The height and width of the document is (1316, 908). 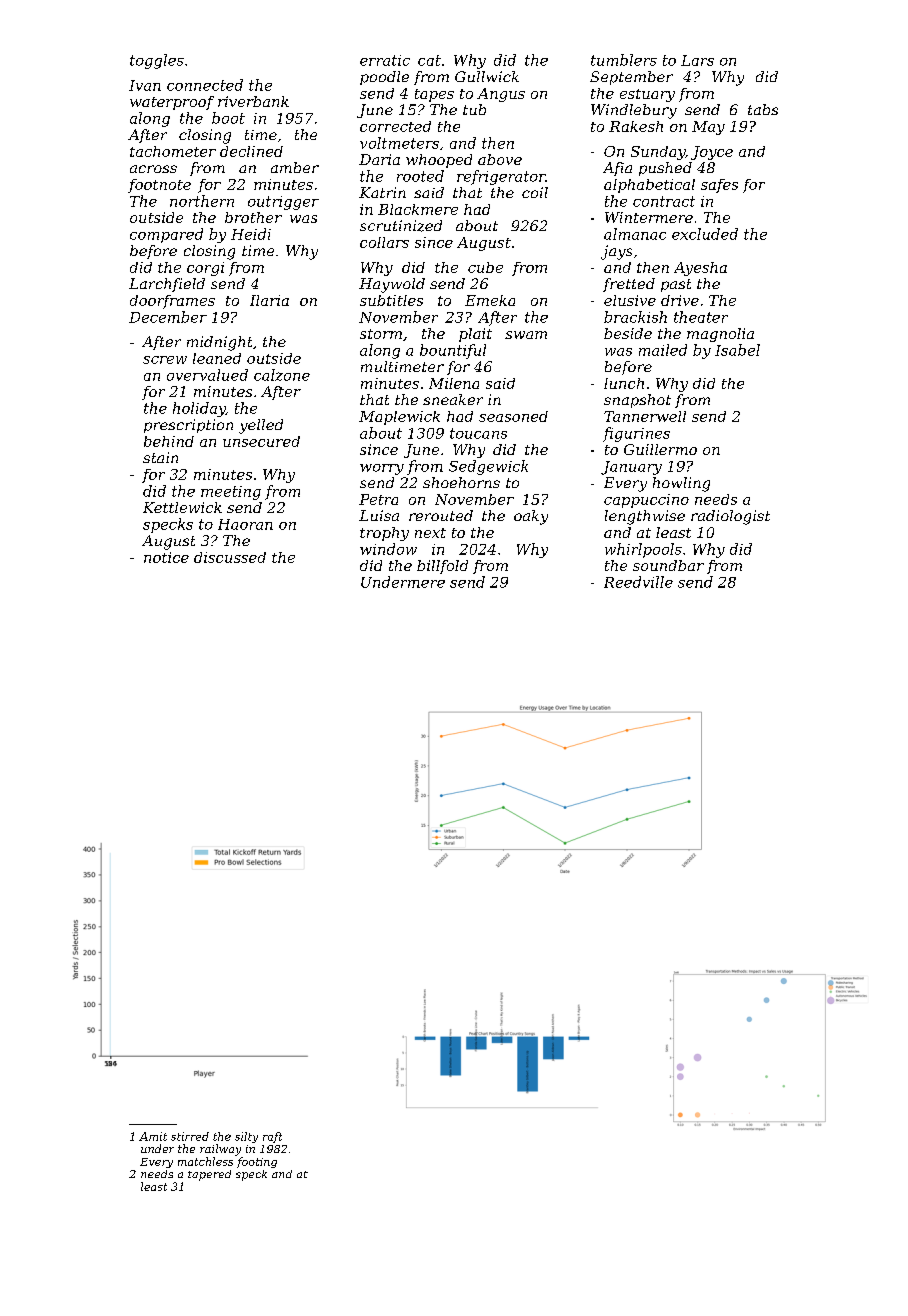 What do you see at coordinates (385, 60) in the document?
I see `erratic` at bounding box center [385, 60].
